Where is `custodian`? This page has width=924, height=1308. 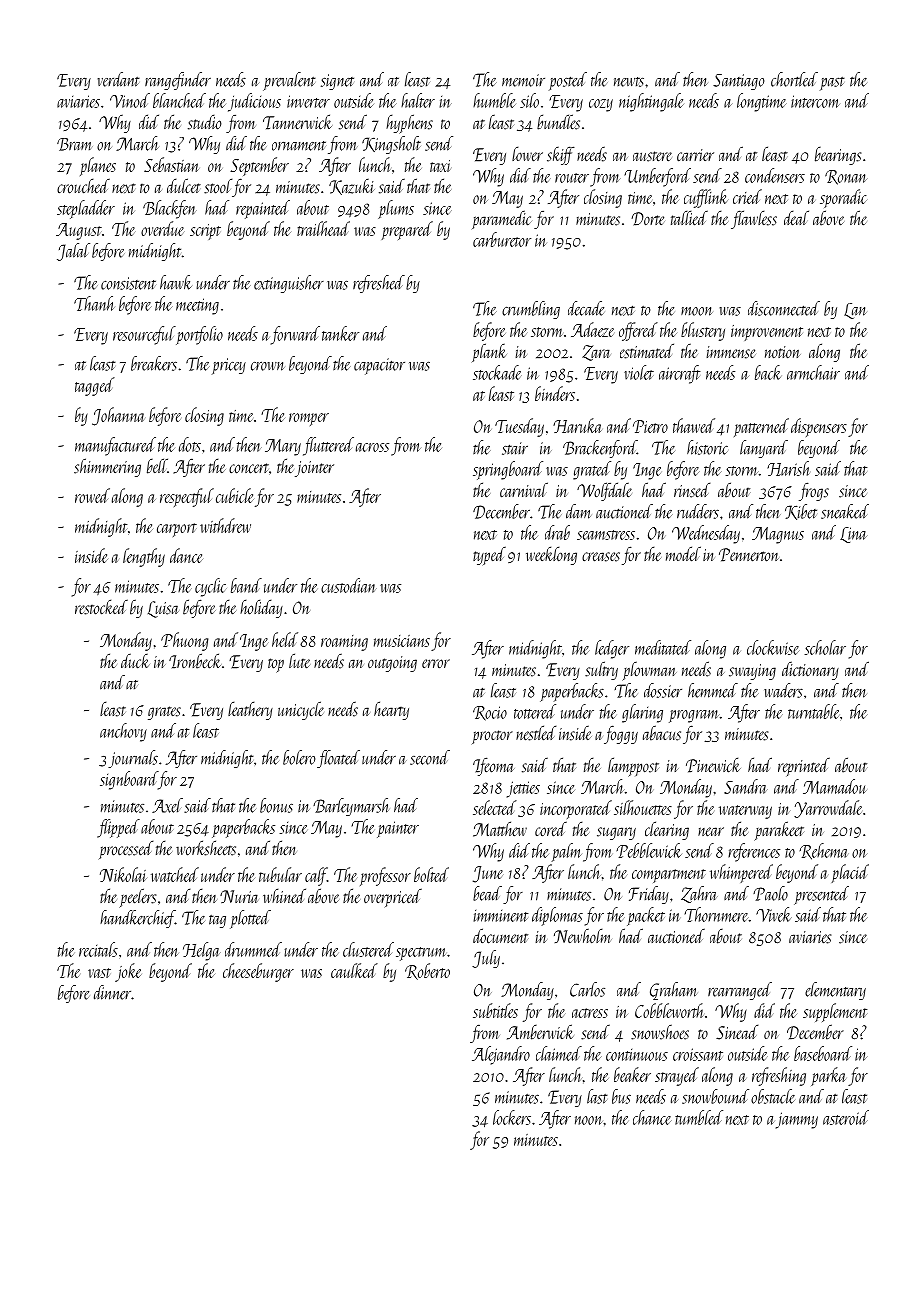 custodian is located at coordinates (349, 585).
